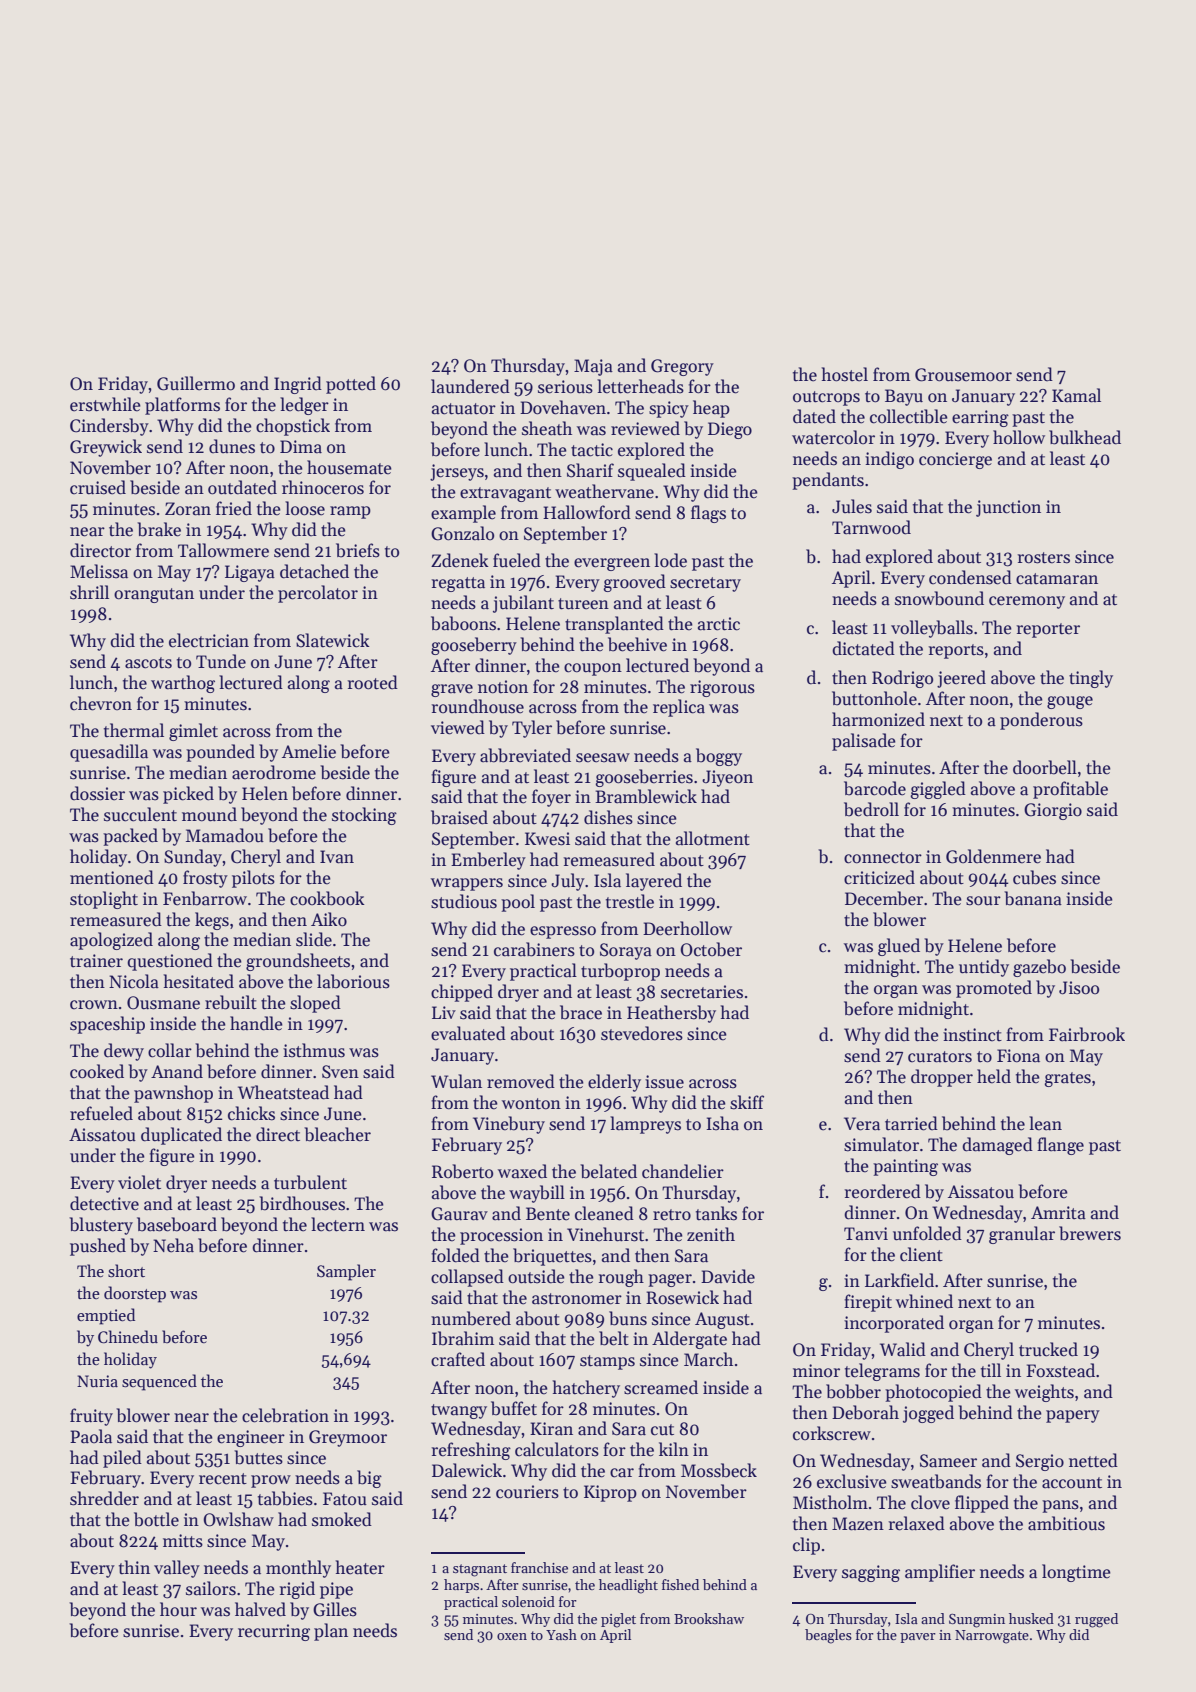 This document has width=1196, height=1692. I want to click on headlight, so click(628, 1586).
